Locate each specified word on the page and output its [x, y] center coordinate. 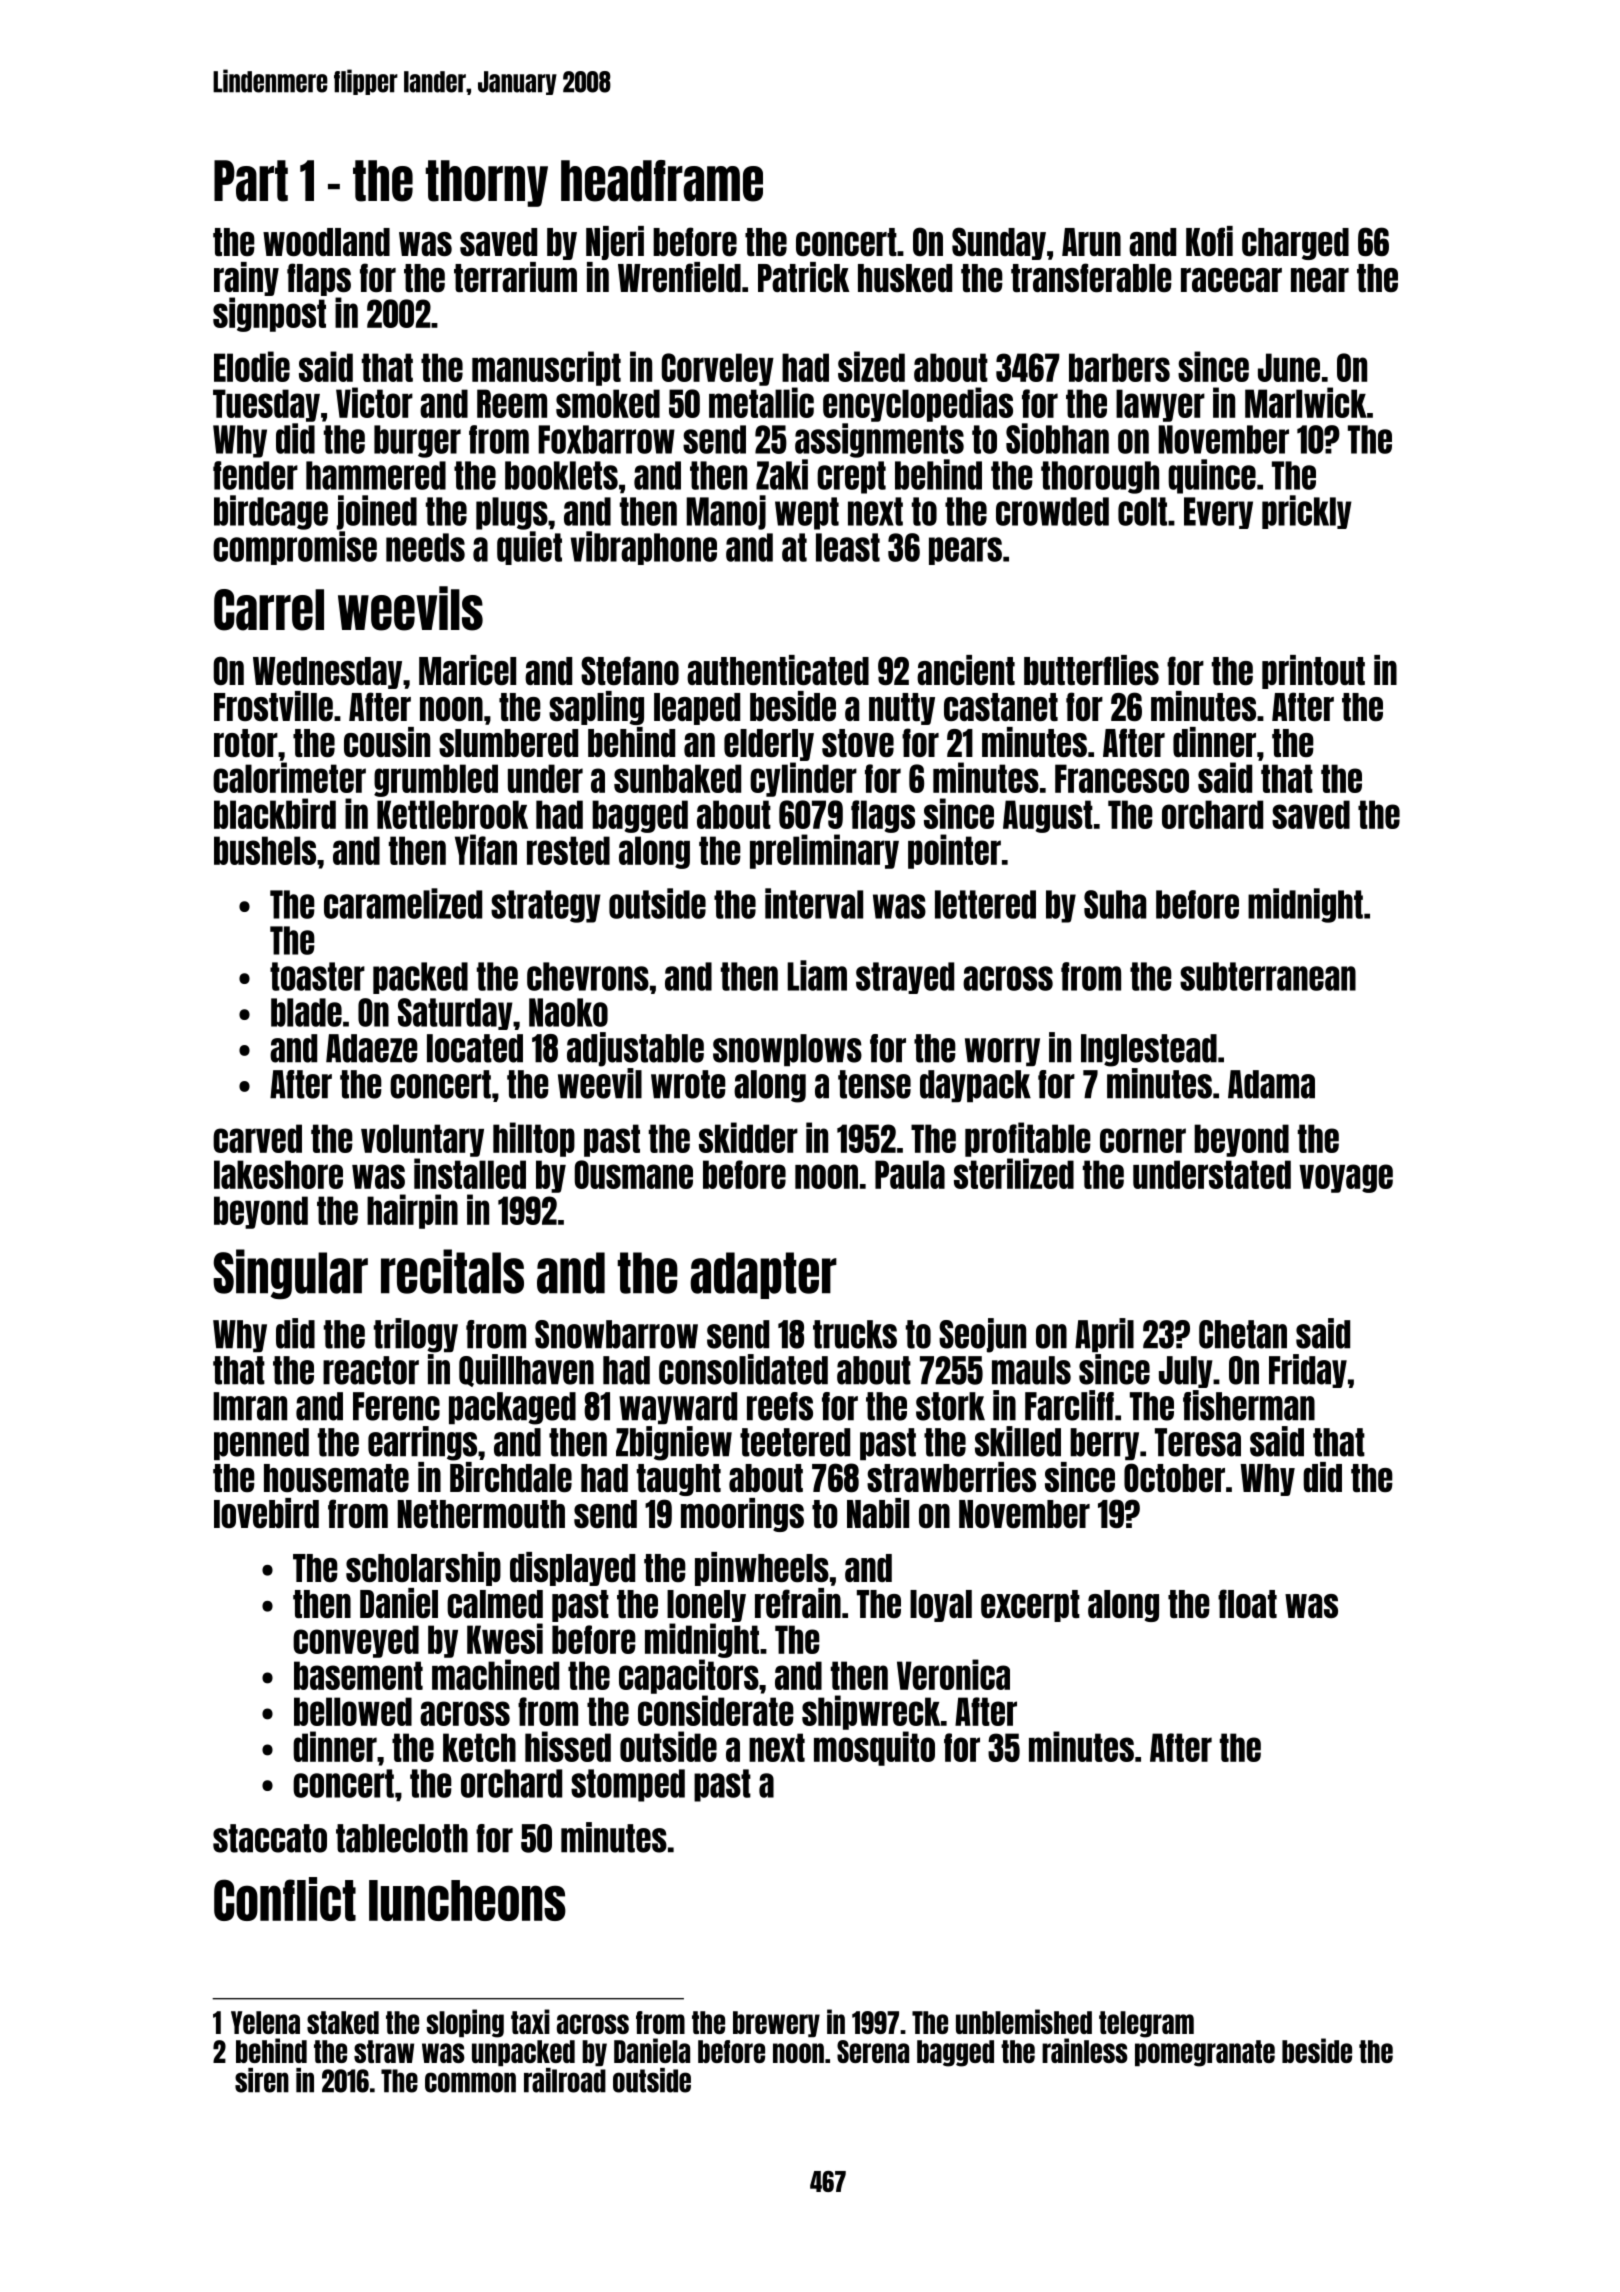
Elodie [252, 366]
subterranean [1268, 976]
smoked [608, 403]
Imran [250, 1406]
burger [417, 441]
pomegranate [1205, 2053]
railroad [565, 2080]
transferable [1091, 277]
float [1247, 1603]
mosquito [874, 1748]
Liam [817, 975]
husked [905, 278]
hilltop [534, 1139]
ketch [479, 1747]
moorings [742, 1515]
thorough [1100, 477]
